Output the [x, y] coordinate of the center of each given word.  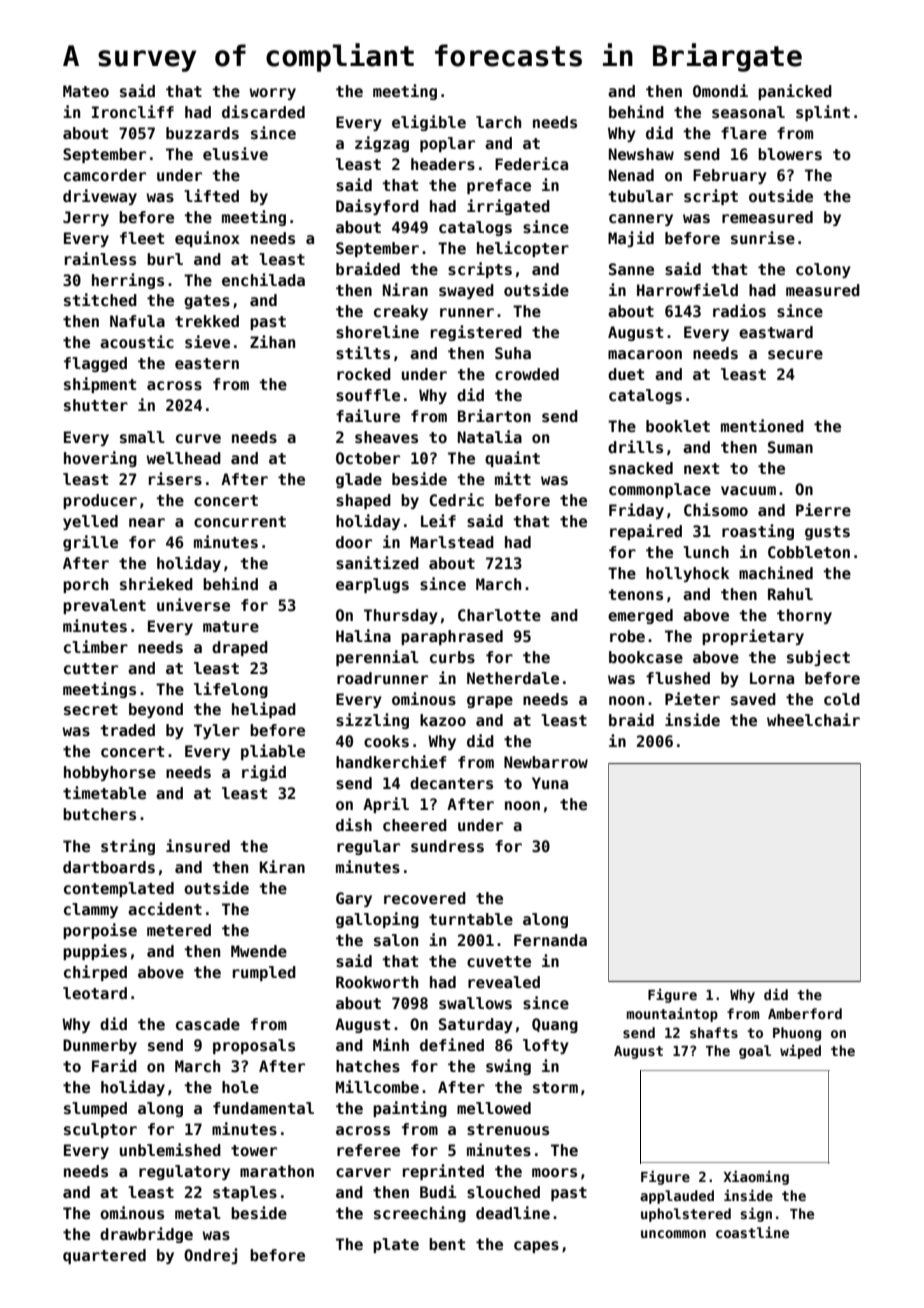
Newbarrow [546, 762]
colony [823, 270]
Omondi [720, 90]
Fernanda [550, 940]
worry [272, 94]
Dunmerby [100, 1046]
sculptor [100, 1130]
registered [476, 333]
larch [498, 122]
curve [198, 438]
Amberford [805, 1013]
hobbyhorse [110, 773]
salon [396, 940]
